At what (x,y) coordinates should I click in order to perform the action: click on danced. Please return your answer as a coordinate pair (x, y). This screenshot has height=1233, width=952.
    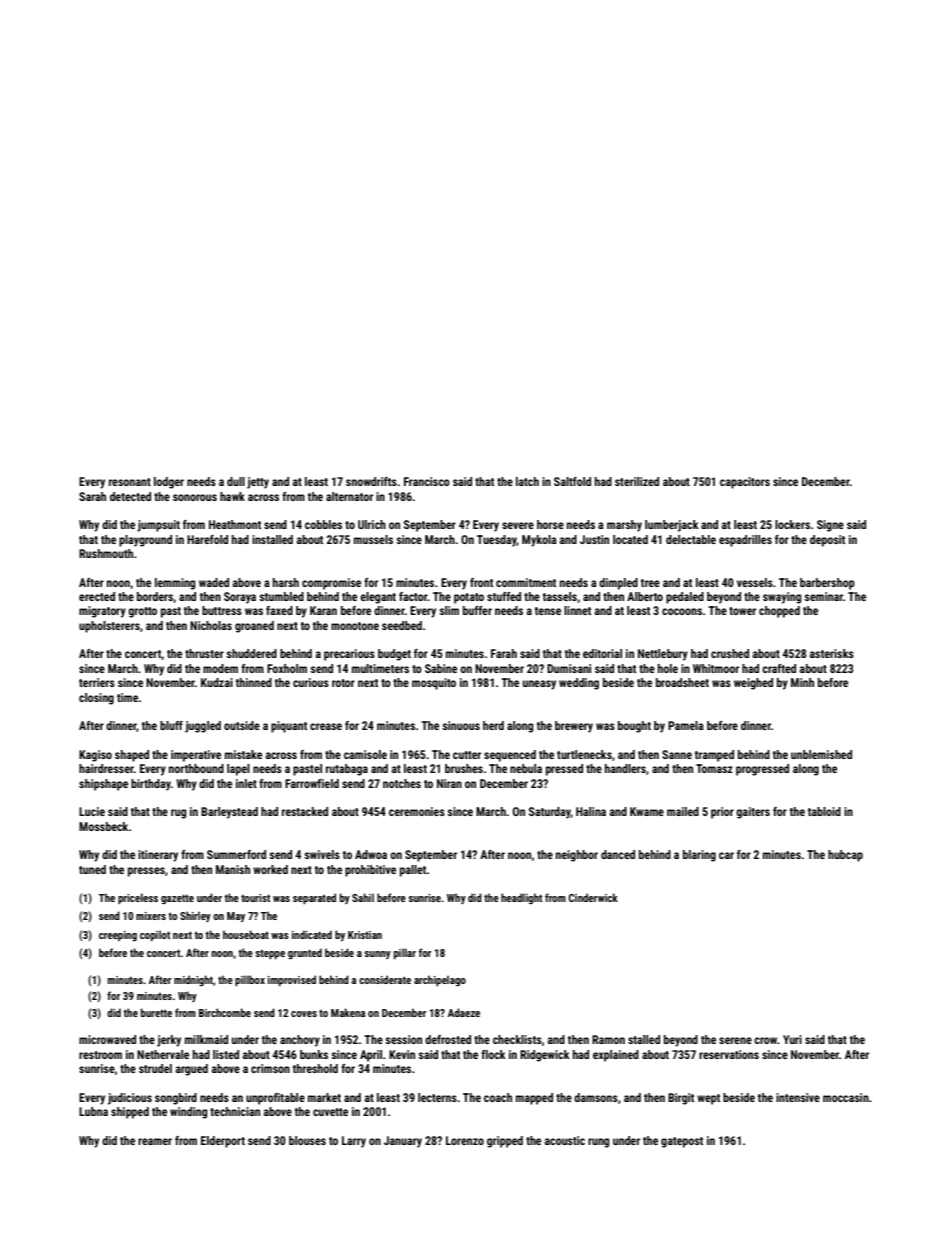
    Looking at the image, I should click on (618, 854).
